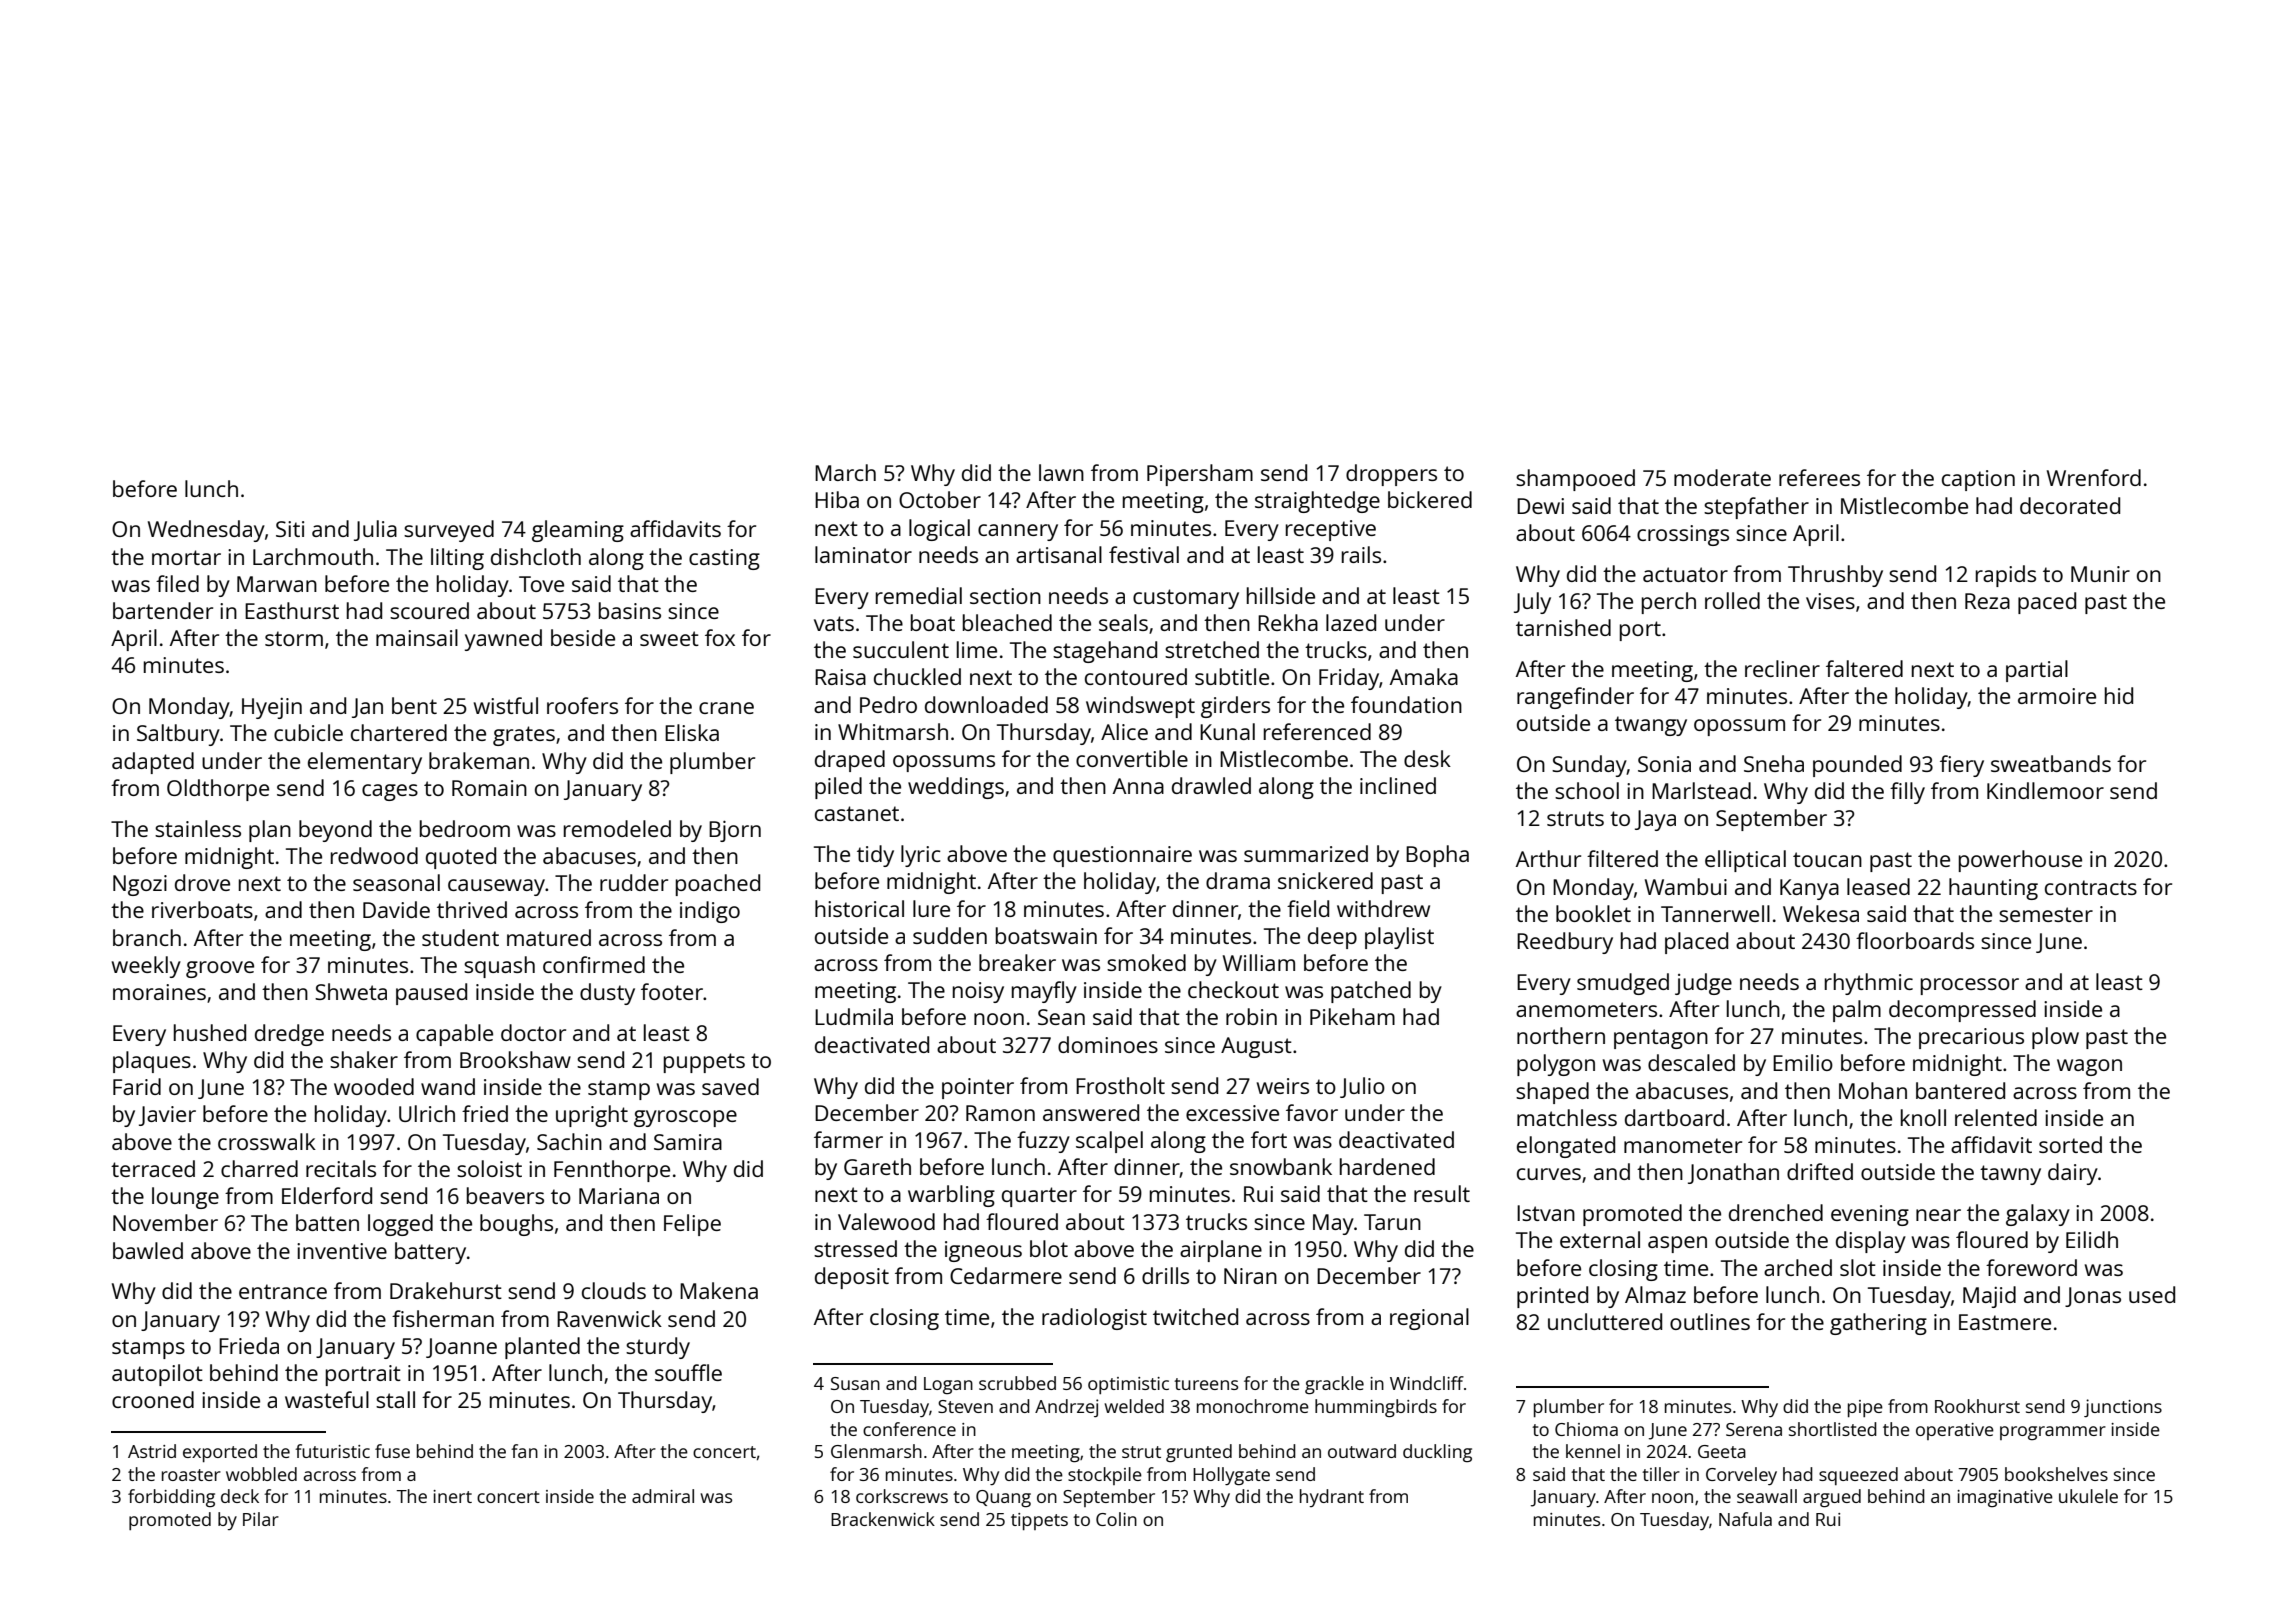 The image size is (2292, 1620). I want to click on battery, so click(430, 1253).
